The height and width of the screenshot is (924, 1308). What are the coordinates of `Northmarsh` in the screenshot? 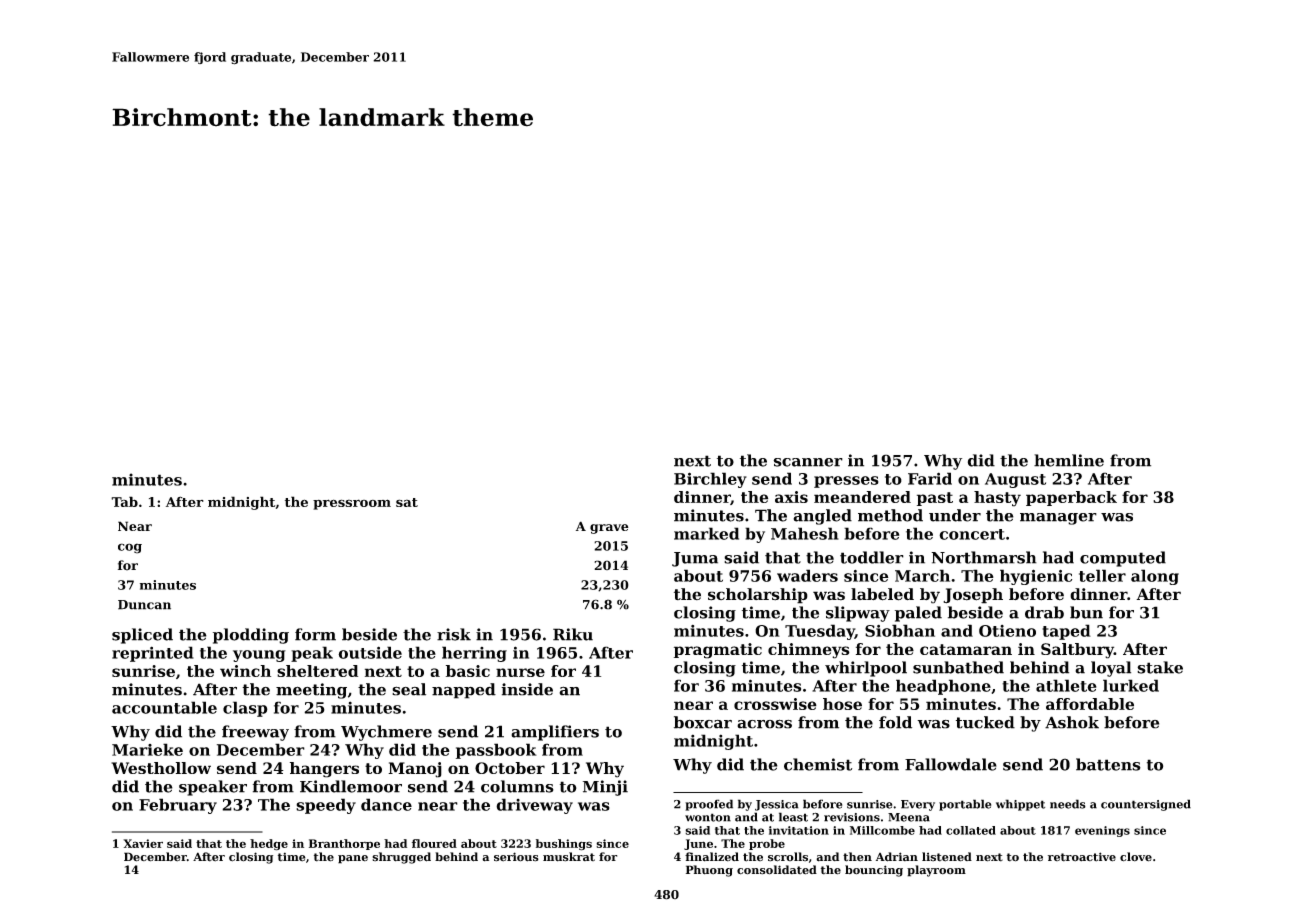 It's located at (984, 557).
